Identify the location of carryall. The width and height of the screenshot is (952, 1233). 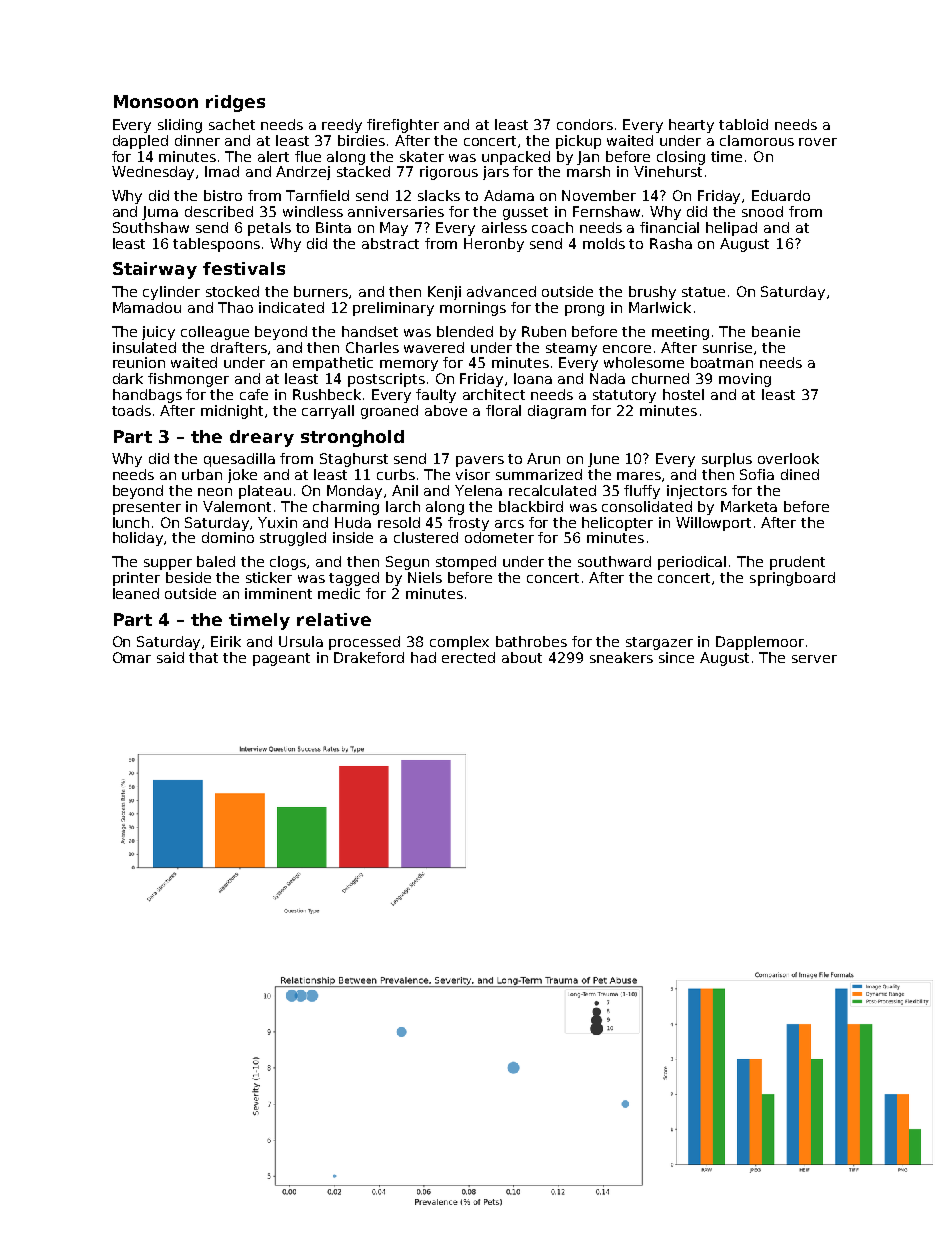
(328, 412).
